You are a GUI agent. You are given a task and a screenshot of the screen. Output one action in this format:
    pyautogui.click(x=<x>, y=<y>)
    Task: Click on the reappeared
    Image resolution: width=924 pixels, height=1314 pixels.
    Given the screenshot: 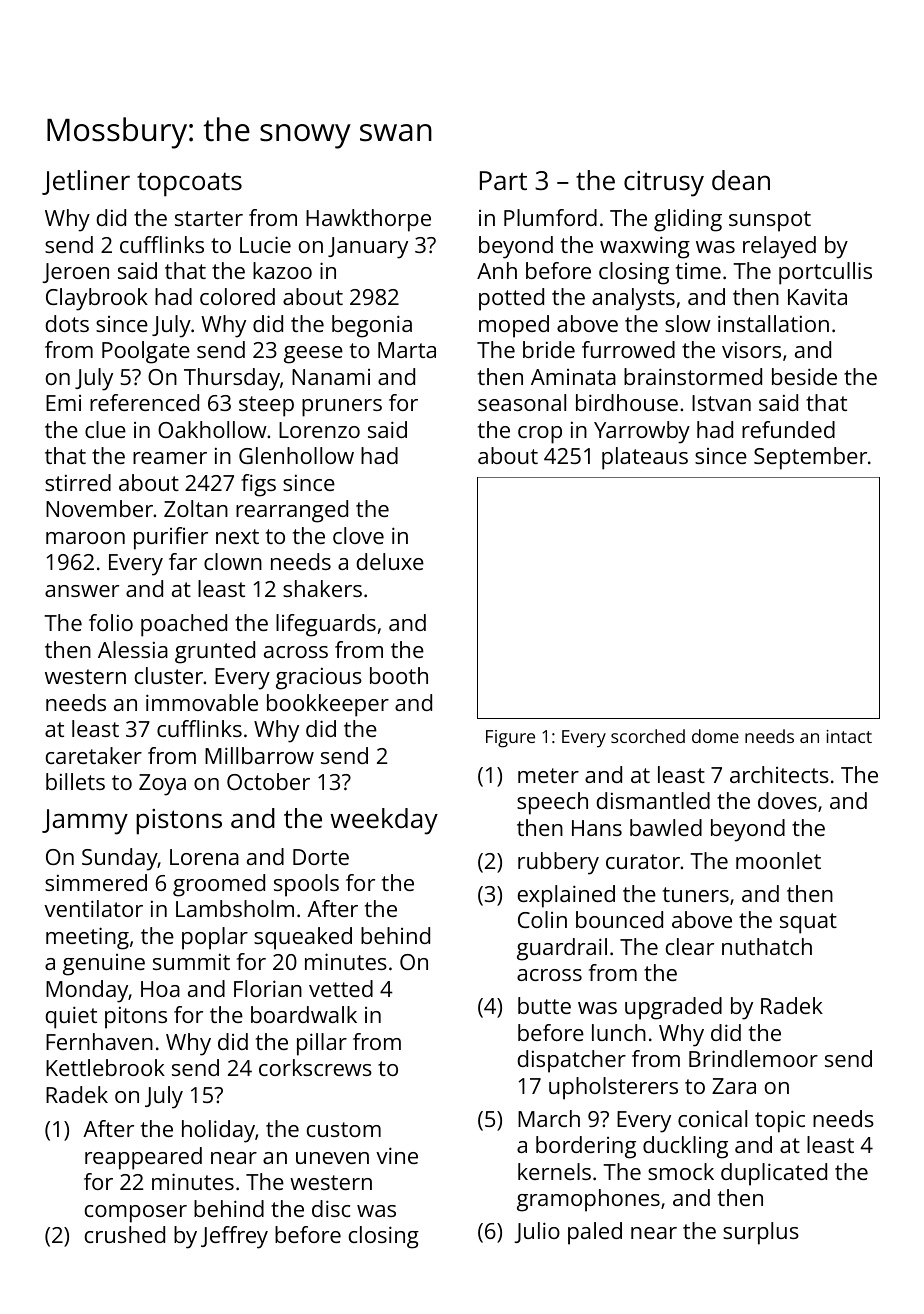 What is the action you would take?
    pyautogui.click(x=143, y=1158)
